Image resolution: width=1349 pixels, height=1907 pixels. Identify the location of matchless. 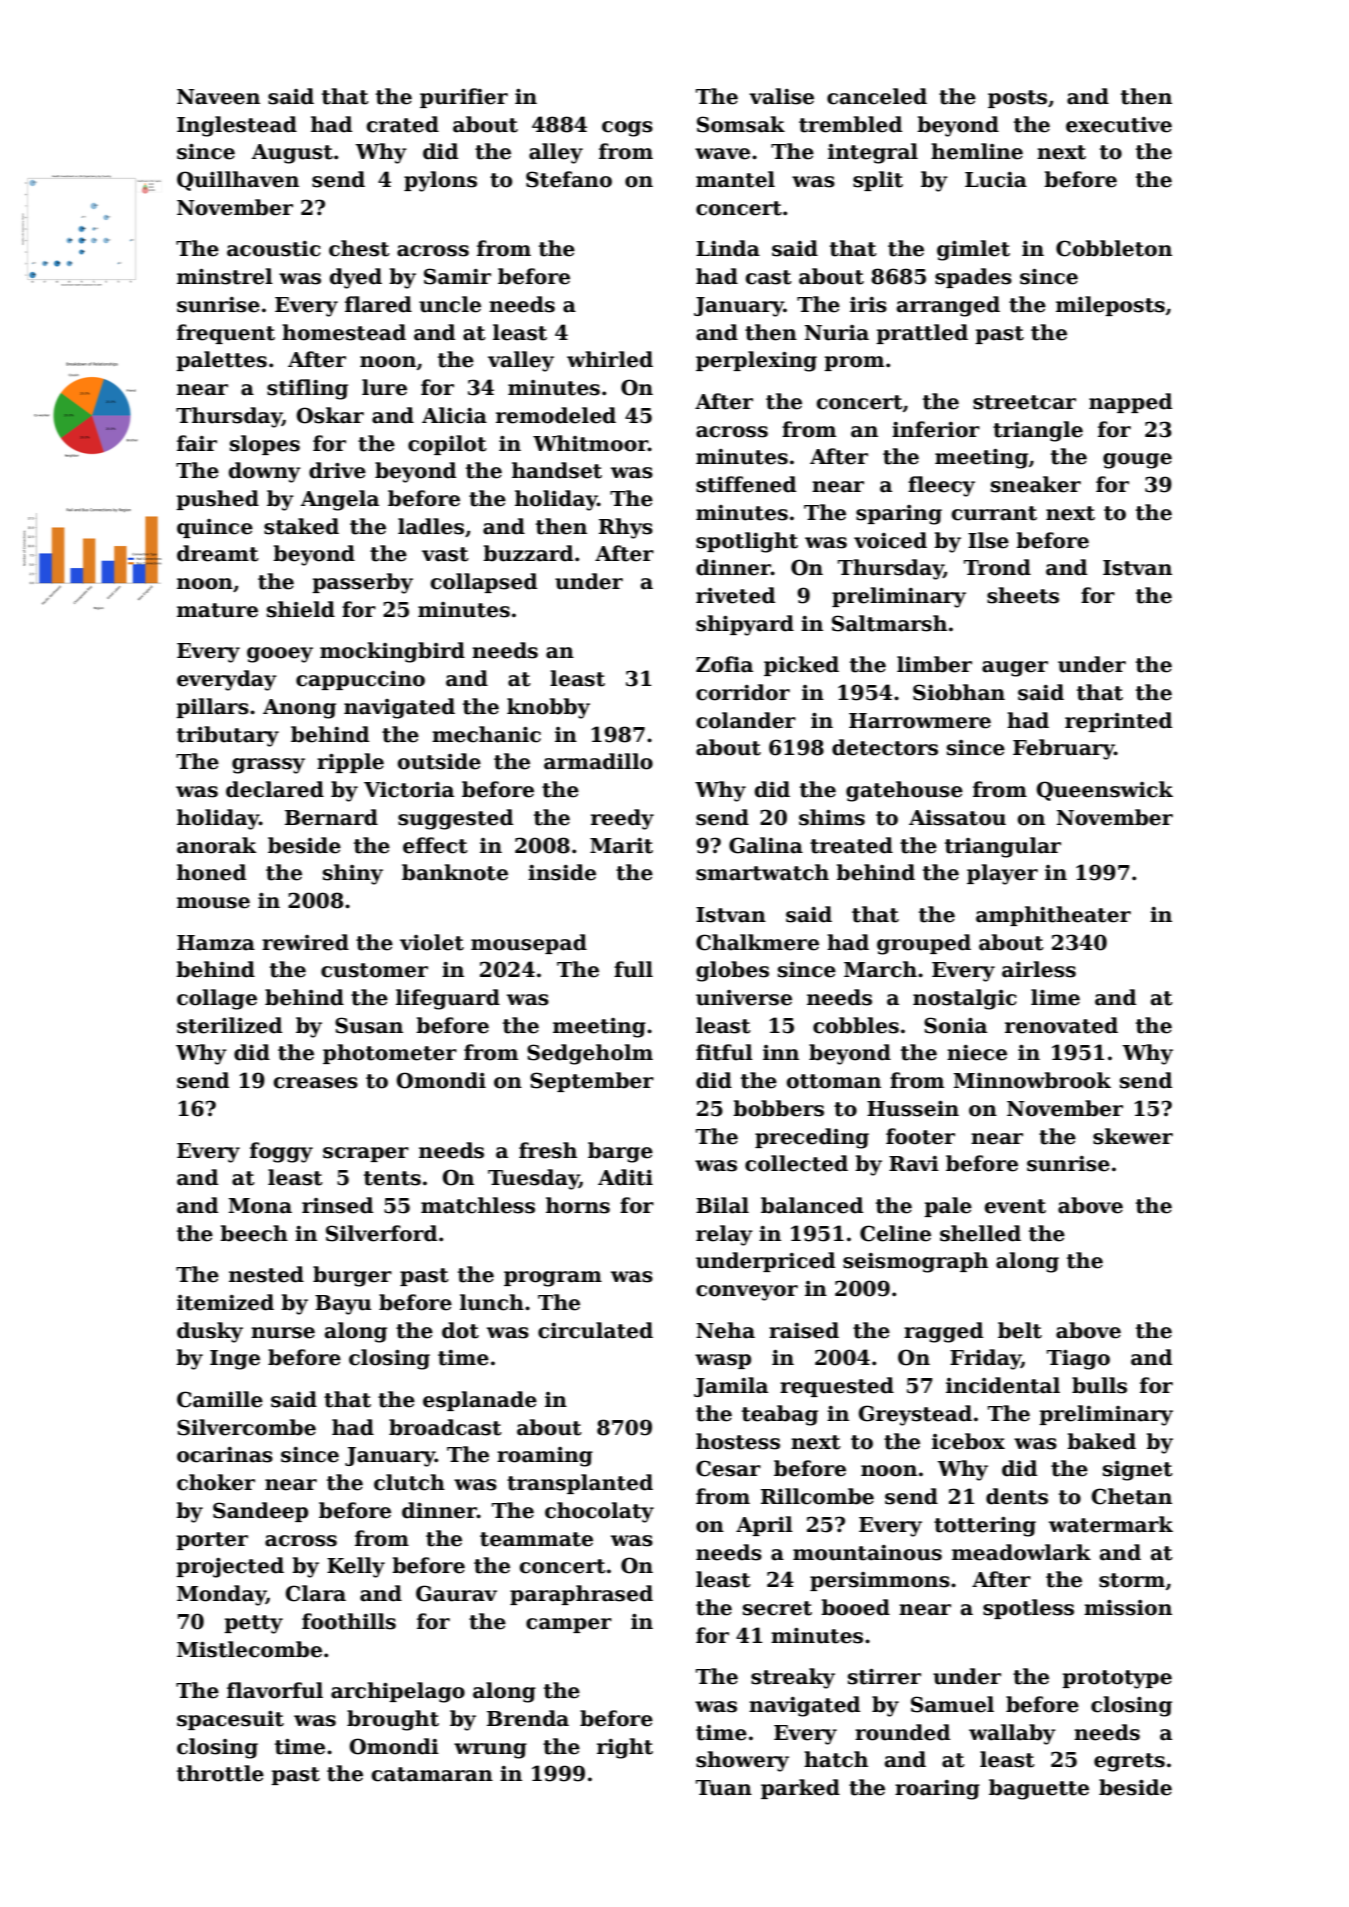
(478, 1205).
